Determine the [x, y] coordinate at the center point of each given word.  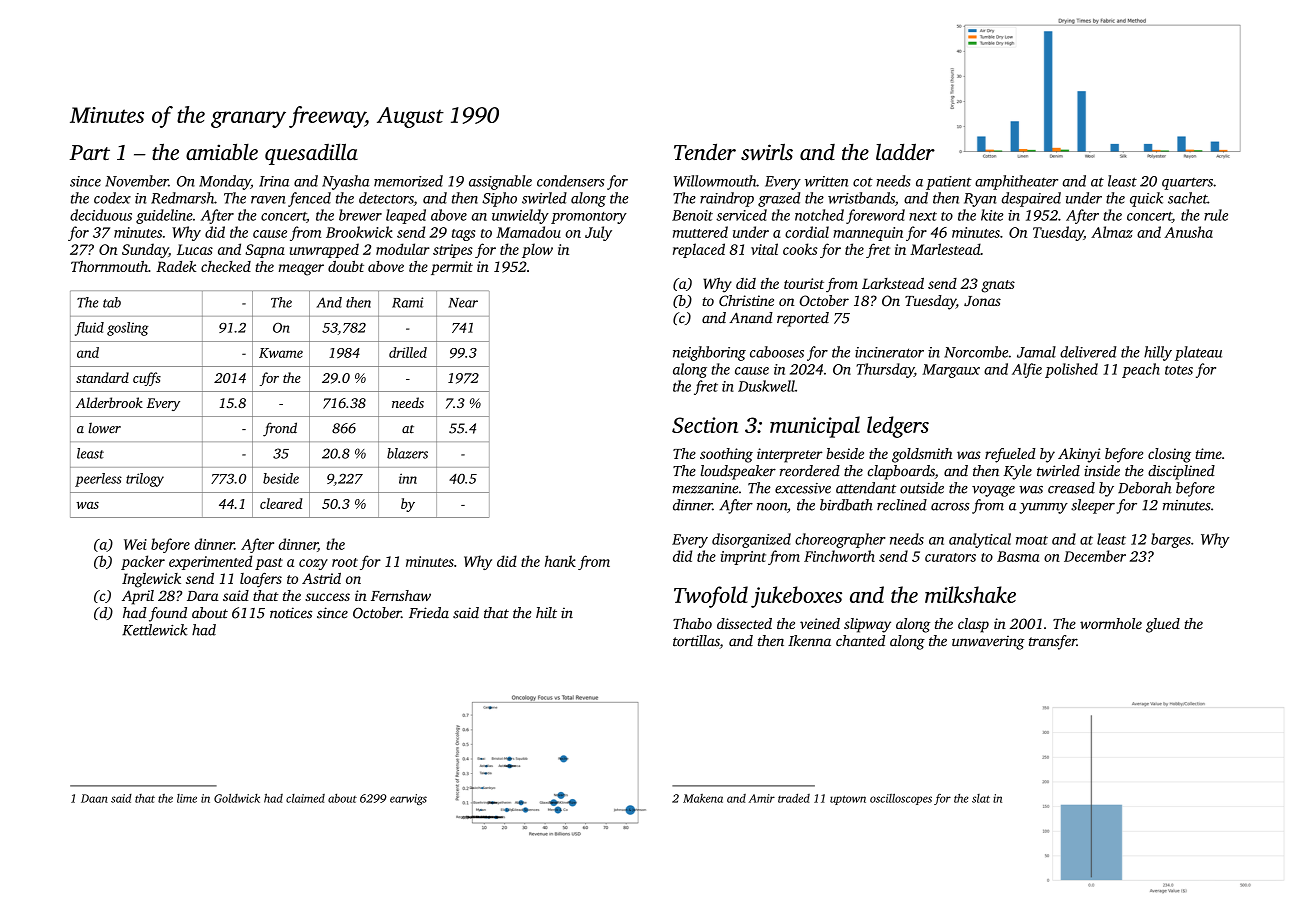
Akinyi [1079, 455]
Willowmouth [715, 181]
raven [268, 200]
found [168, 614]
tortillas [696, 642]
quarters [1187, 184]
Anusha [1188, 232]
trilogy [145, 480]
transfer [1053, 642]
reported [803, 319]
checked [226, 266]
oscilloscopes [901, 799]
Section [705, 425]
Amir [761, 798]
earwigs [408, 799]
